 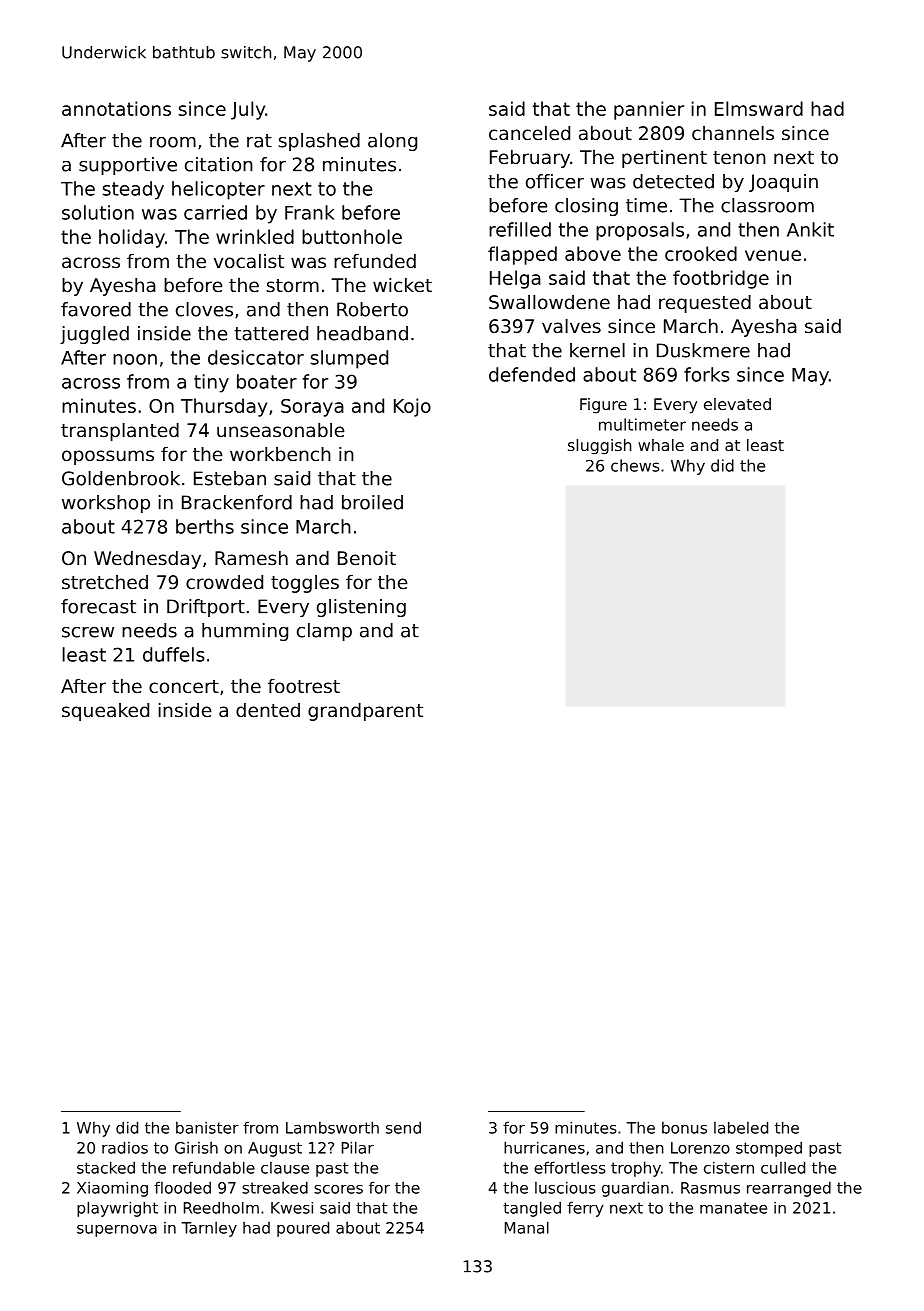 What do you see at coordinates (125, 1147) in the page?
I see `radios` at bounding box center [125, 1147].
